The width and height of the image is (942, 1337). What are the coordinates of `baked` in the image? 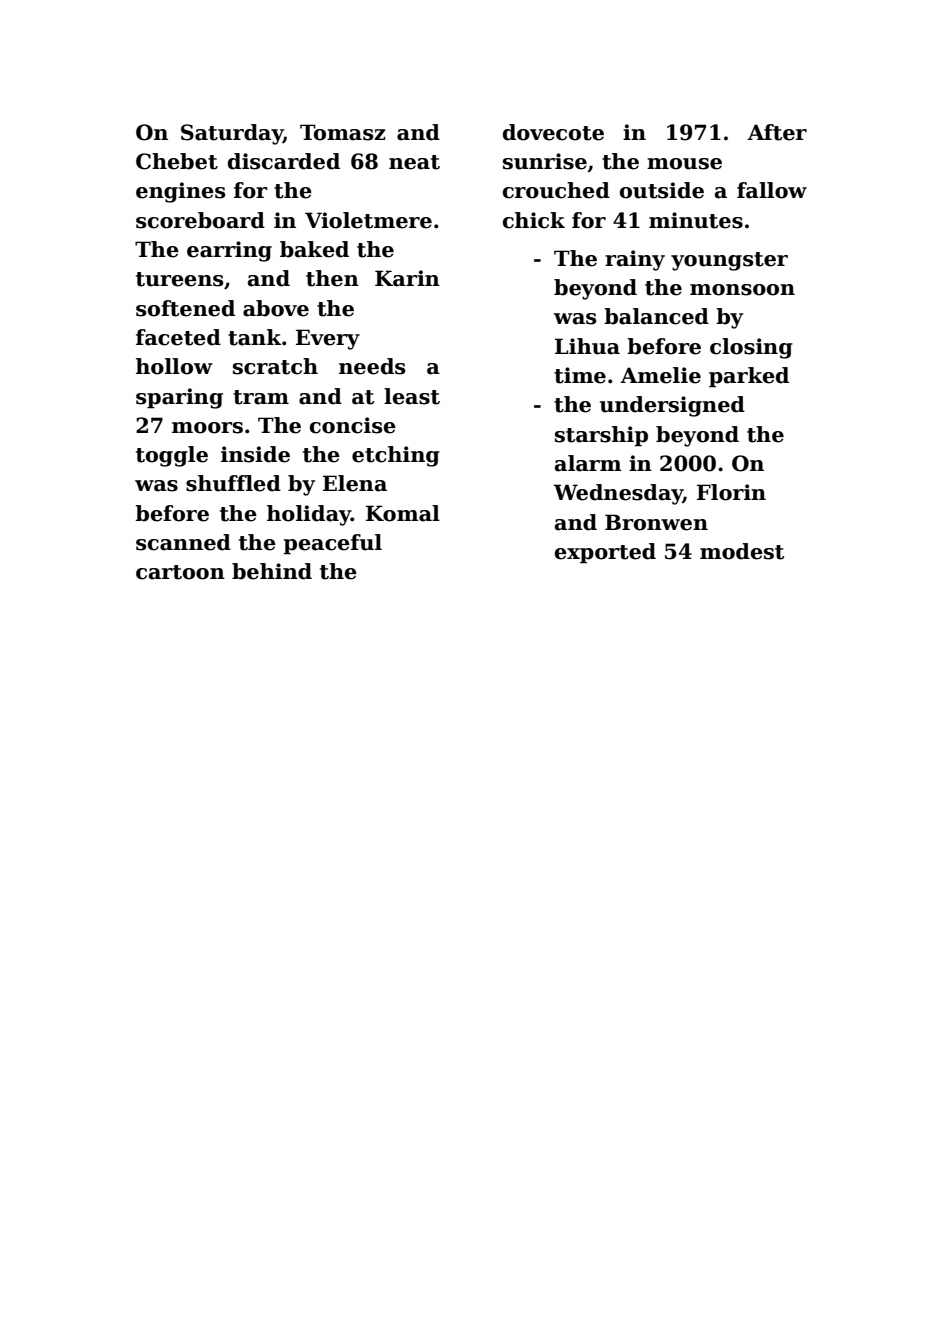 It's located at (314, 249).
